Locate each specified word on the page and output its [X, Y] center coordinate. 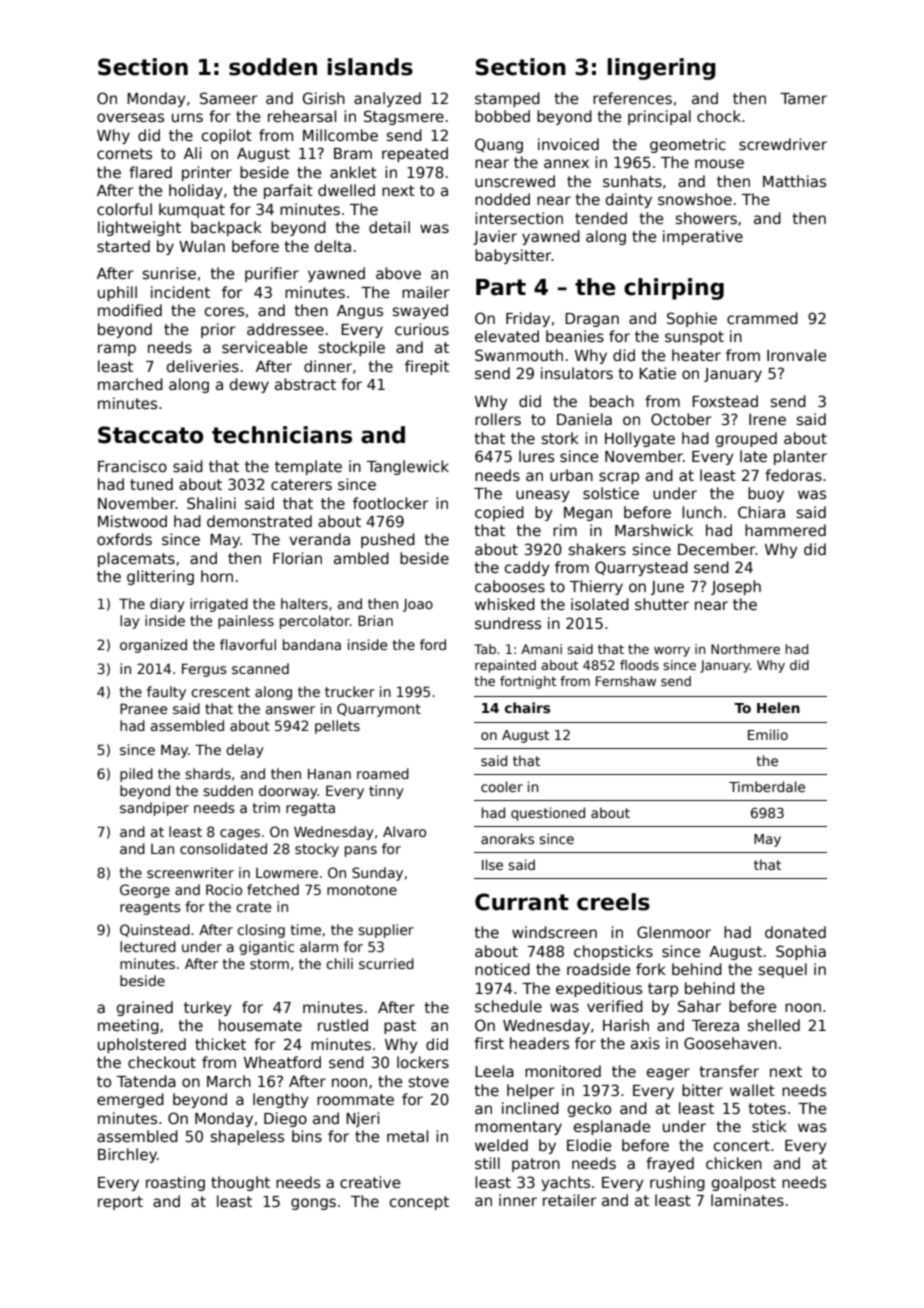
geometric [688, 145]
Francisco [132, 466]
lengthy [281, 1100]
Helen [778, 707]
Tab [485, 649]
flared [150, 172]
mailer [425, 292]
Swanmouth [519, 355]
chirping [674, 289]
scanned [260, 668]
